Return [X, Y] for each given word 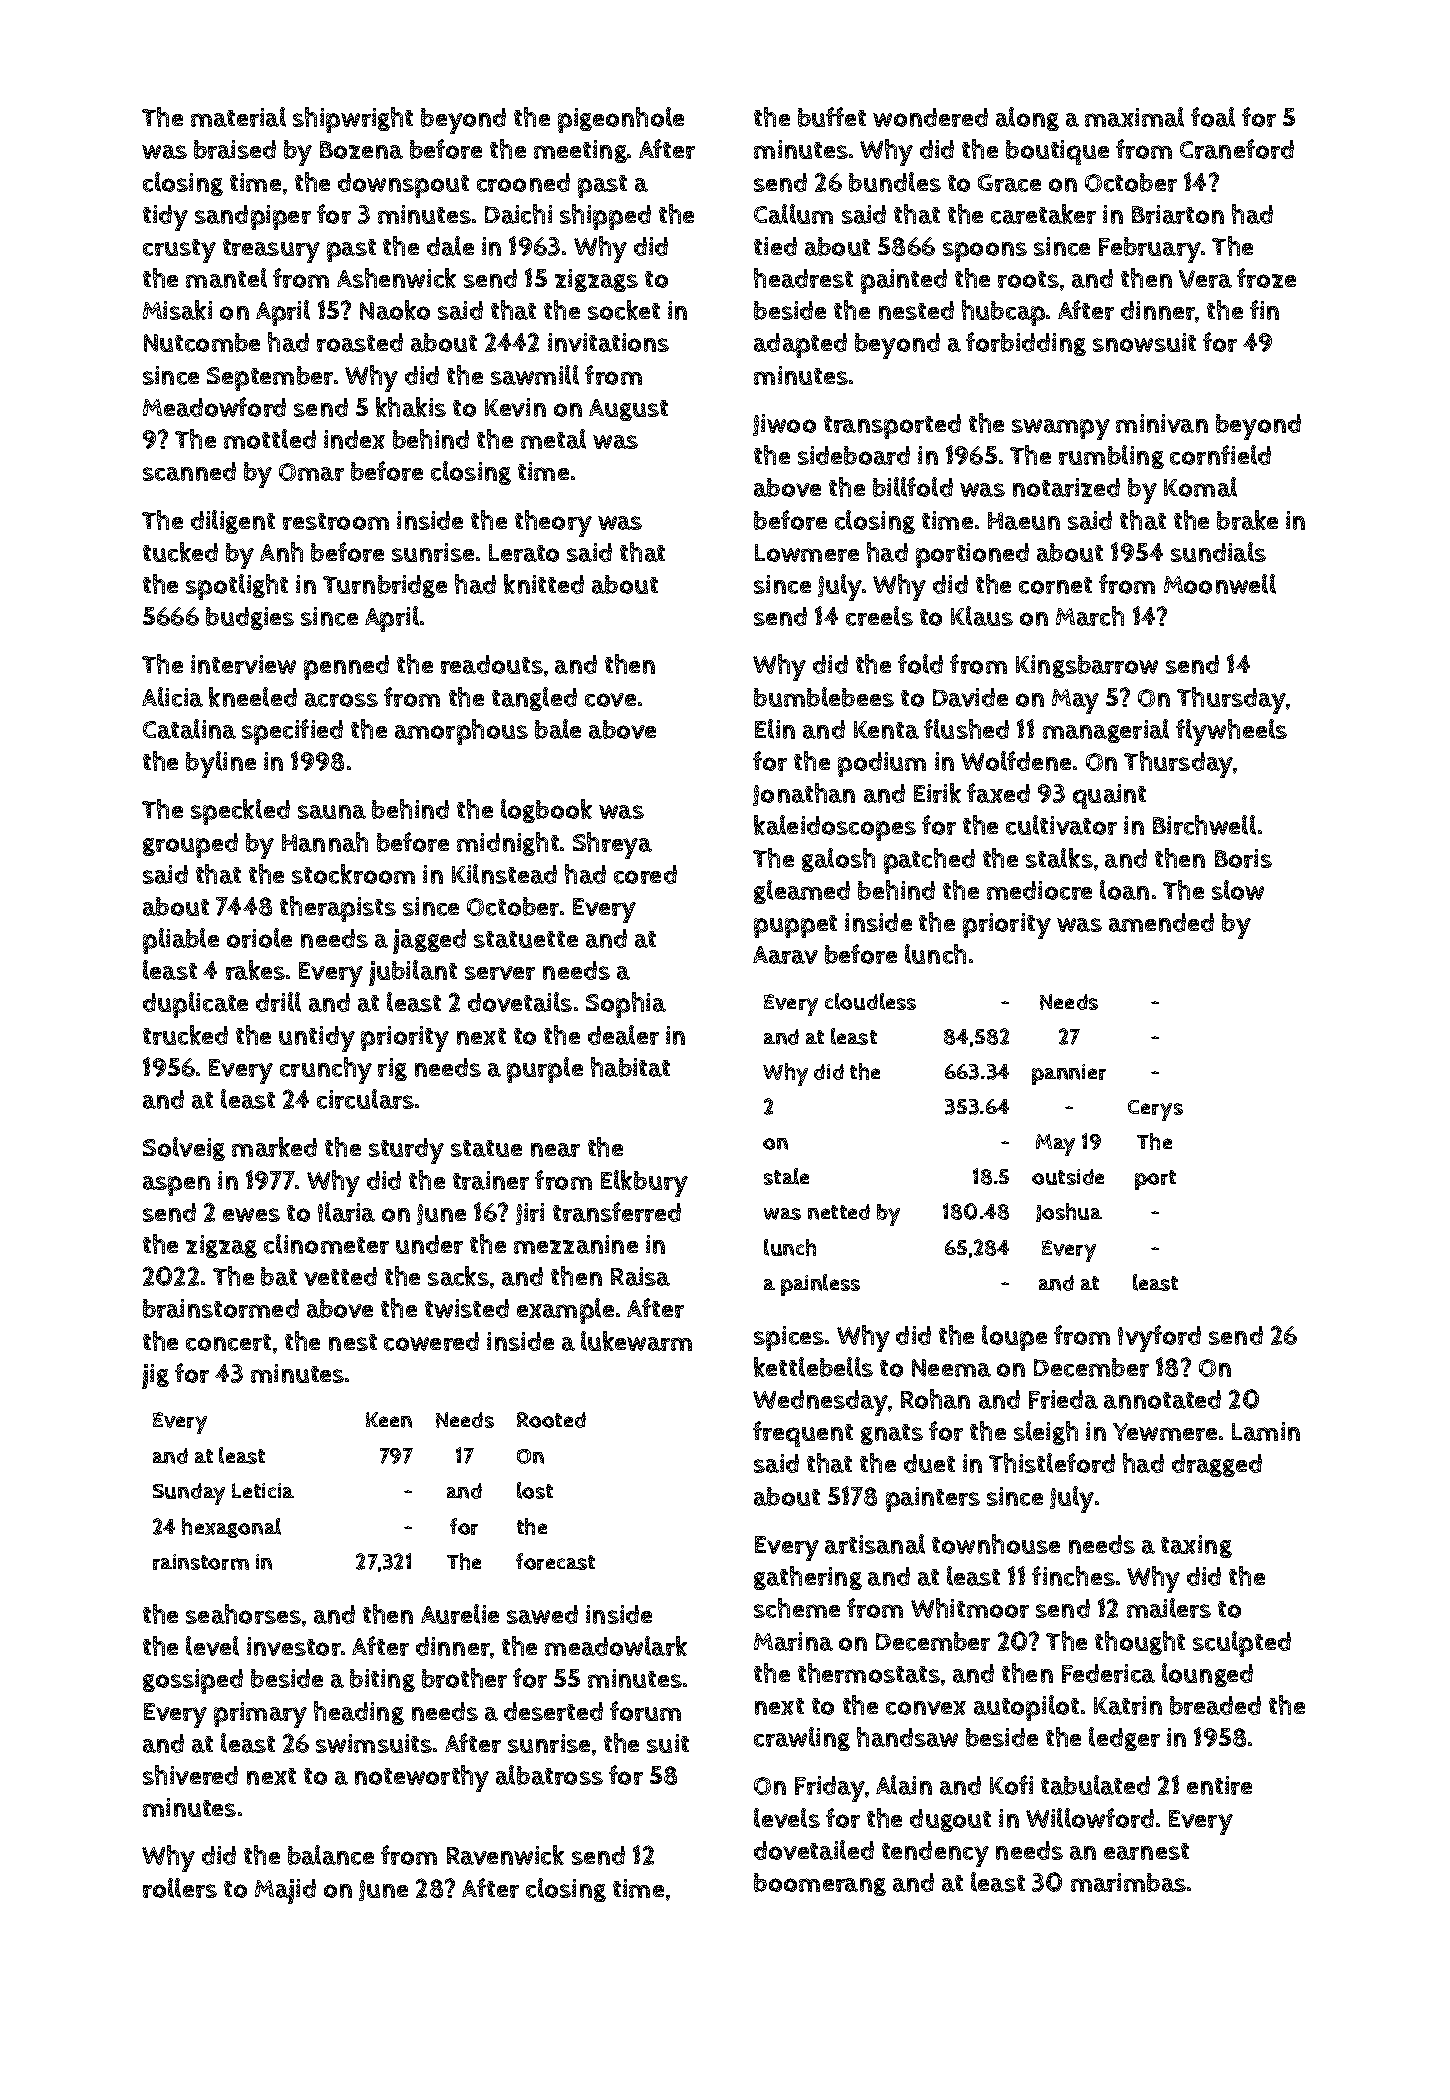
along [1027, 119]
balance [331, 1855]
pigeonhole [621, 120]
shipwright [353, 120]
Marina [793, 1641]
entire [1219, 1785]
